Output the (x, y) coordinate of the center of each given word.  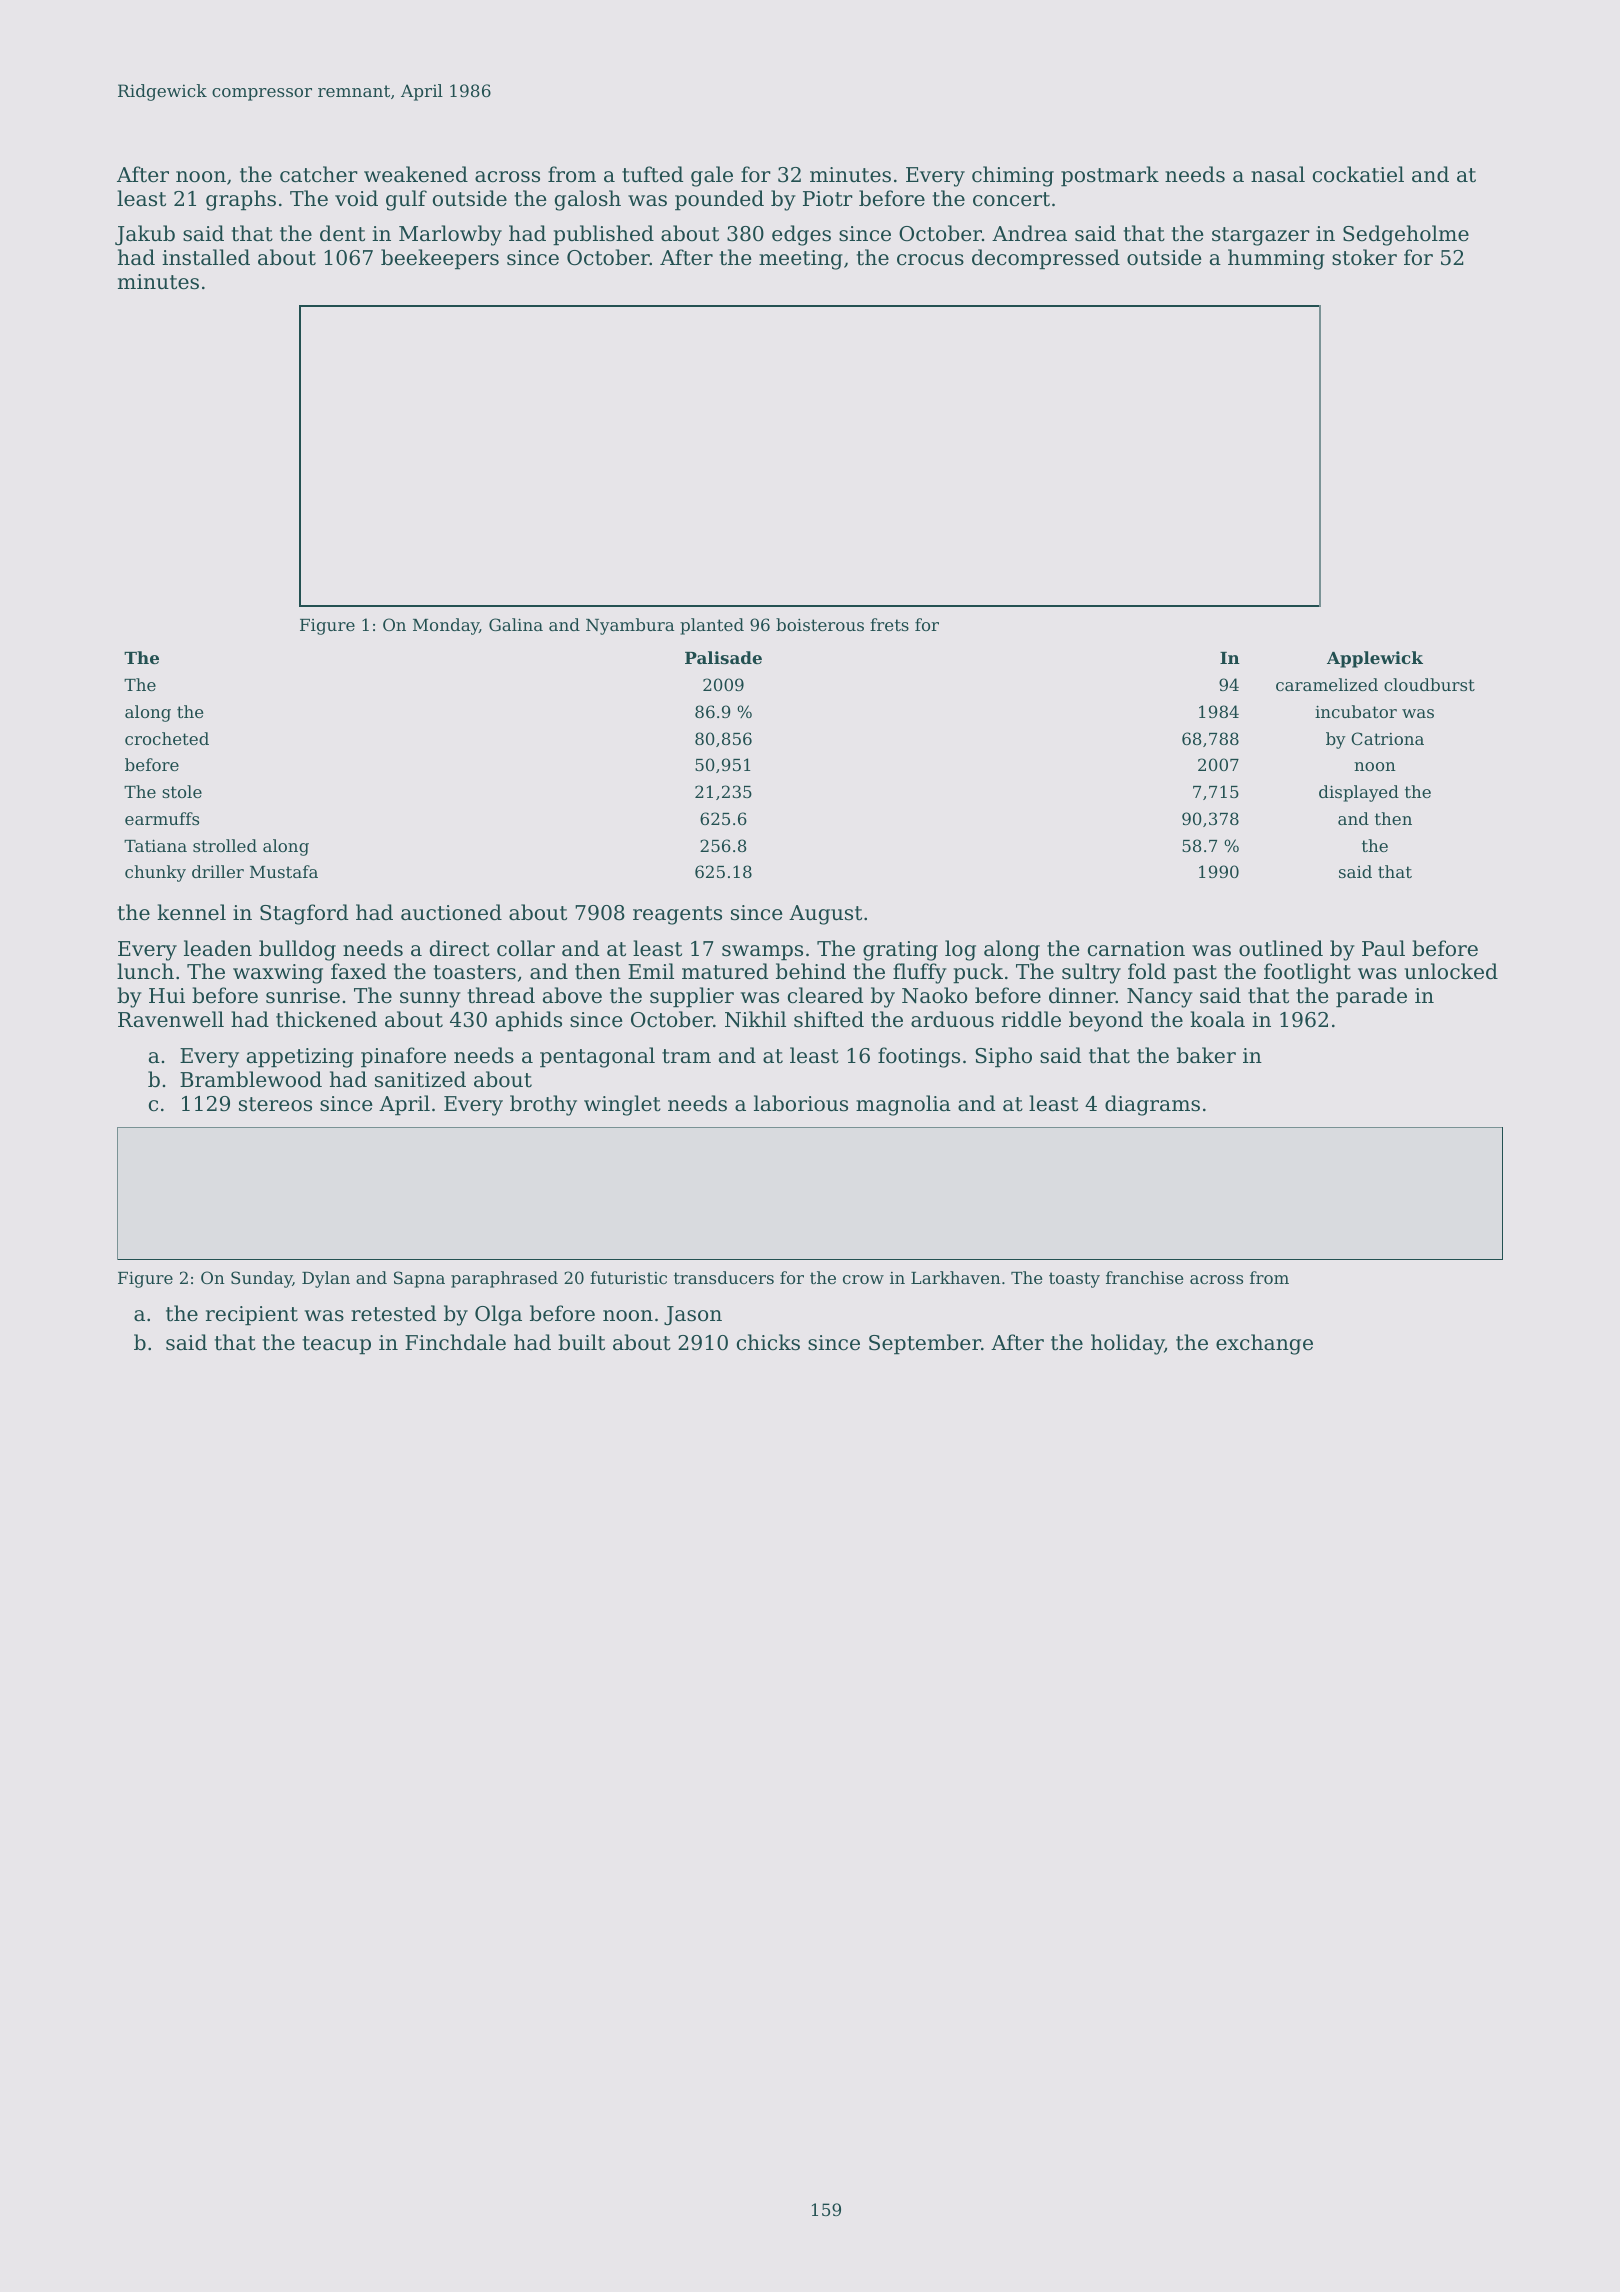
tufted (652, 174)
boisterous (820, 624)
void (356, 198)
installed (206, 257)
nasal (1278, 174)
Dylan (326, 1279)
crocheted (167, 738)
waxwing (278, 974)
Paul (1383, 948)
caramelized (1327, 684)
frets (889, 624)
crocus (930, 260)
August (825, 915)
